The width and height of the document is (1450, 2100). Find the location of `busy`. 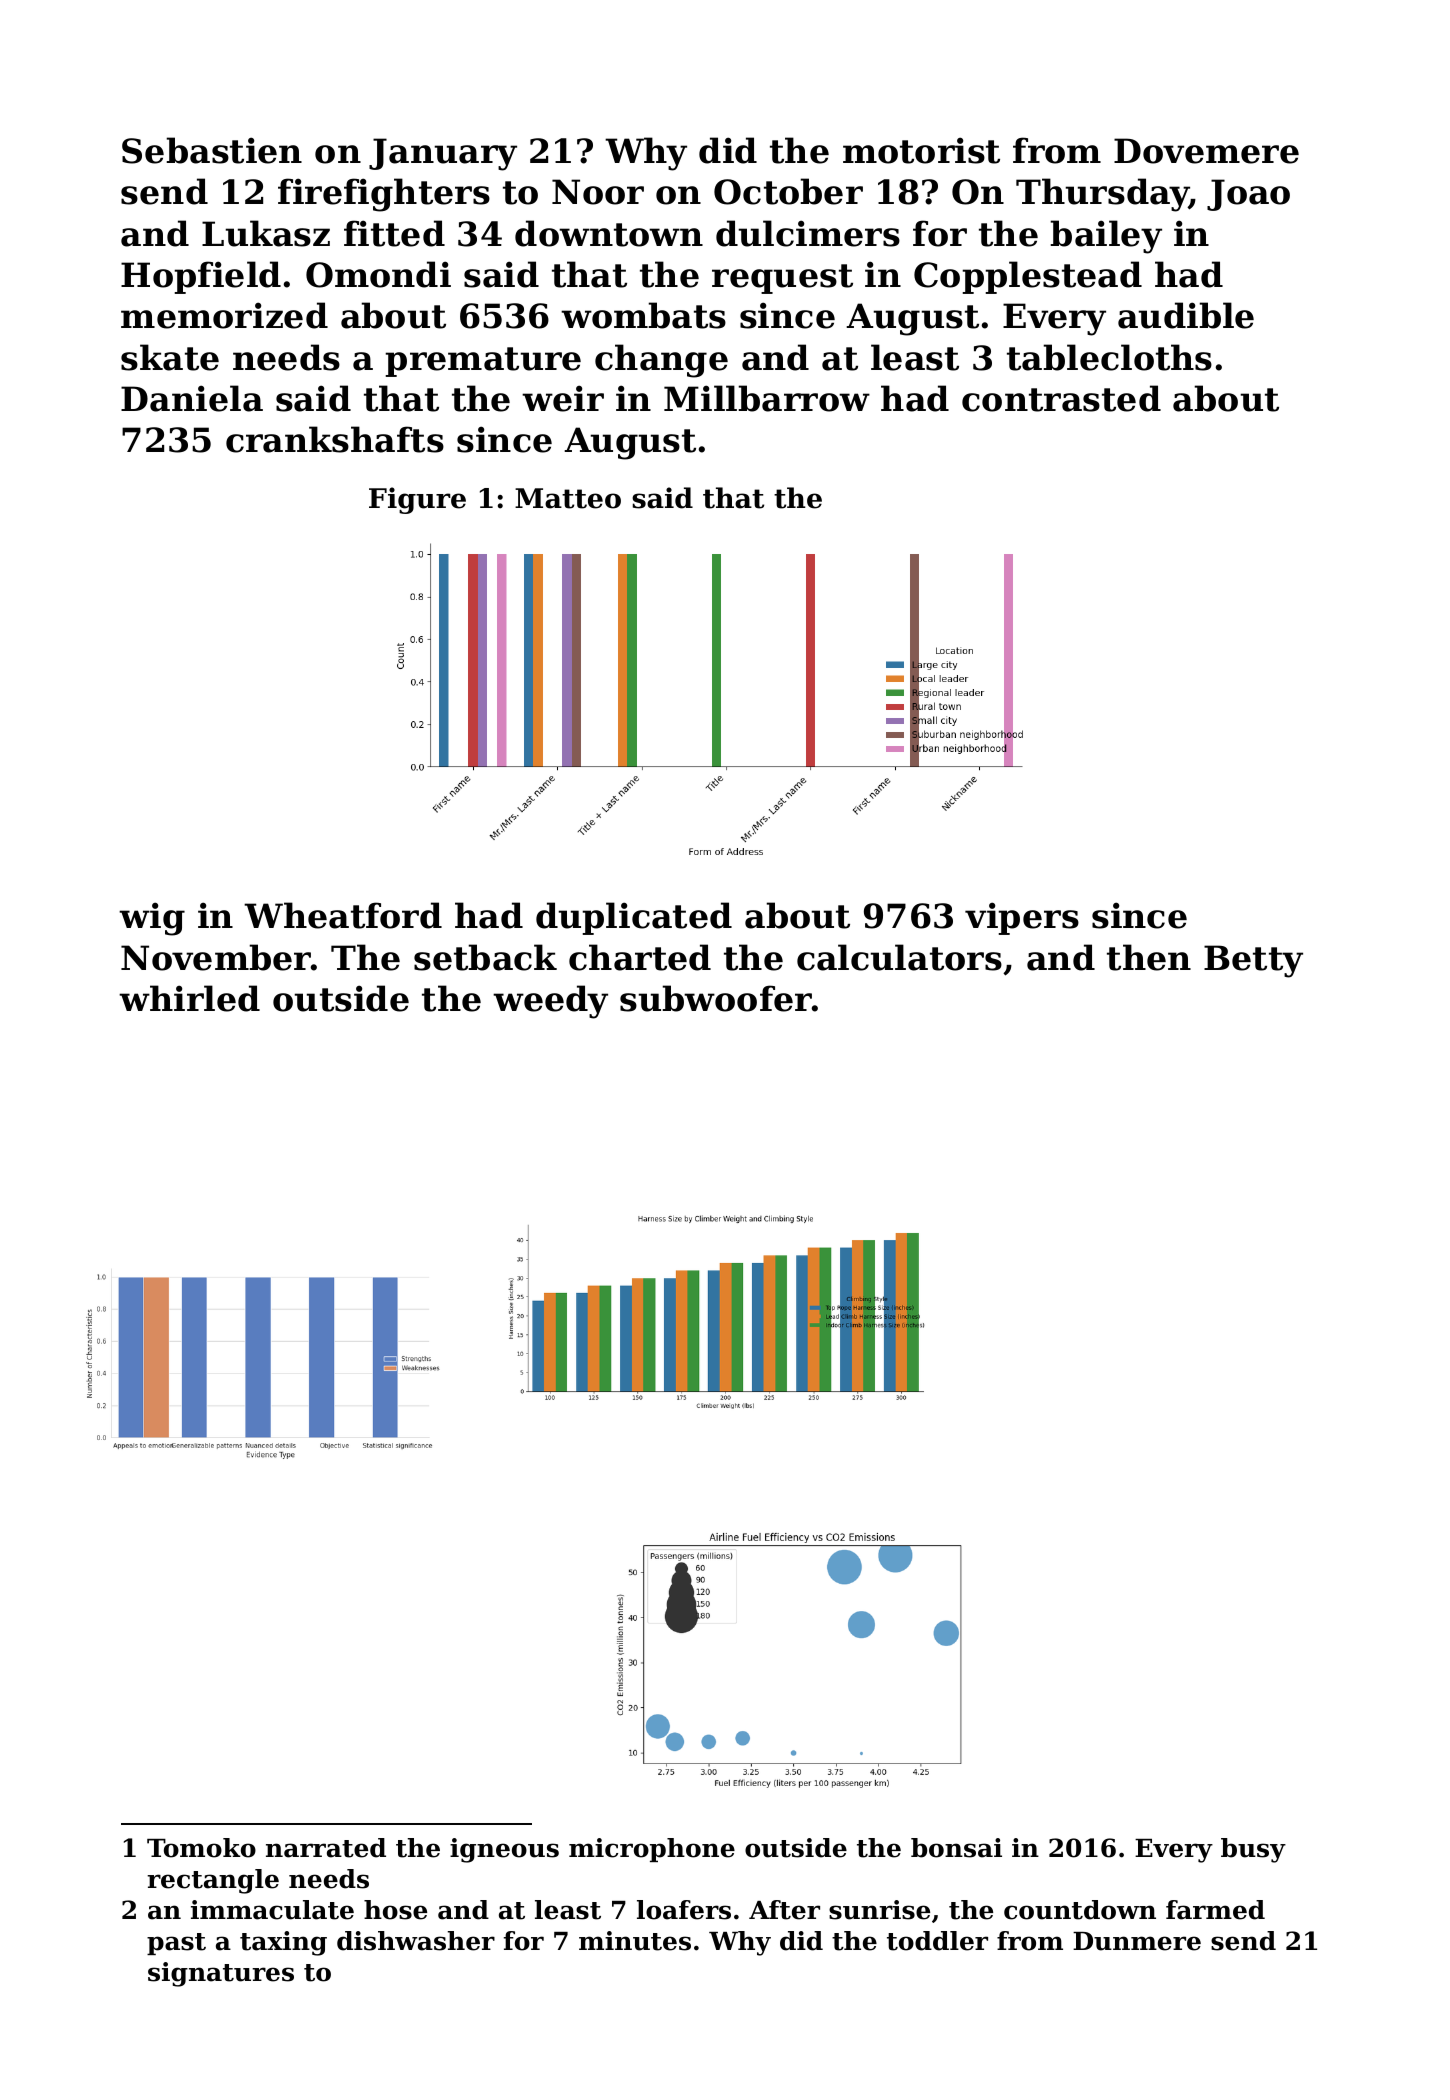

busy is located at coordinates (1253, 1850).
